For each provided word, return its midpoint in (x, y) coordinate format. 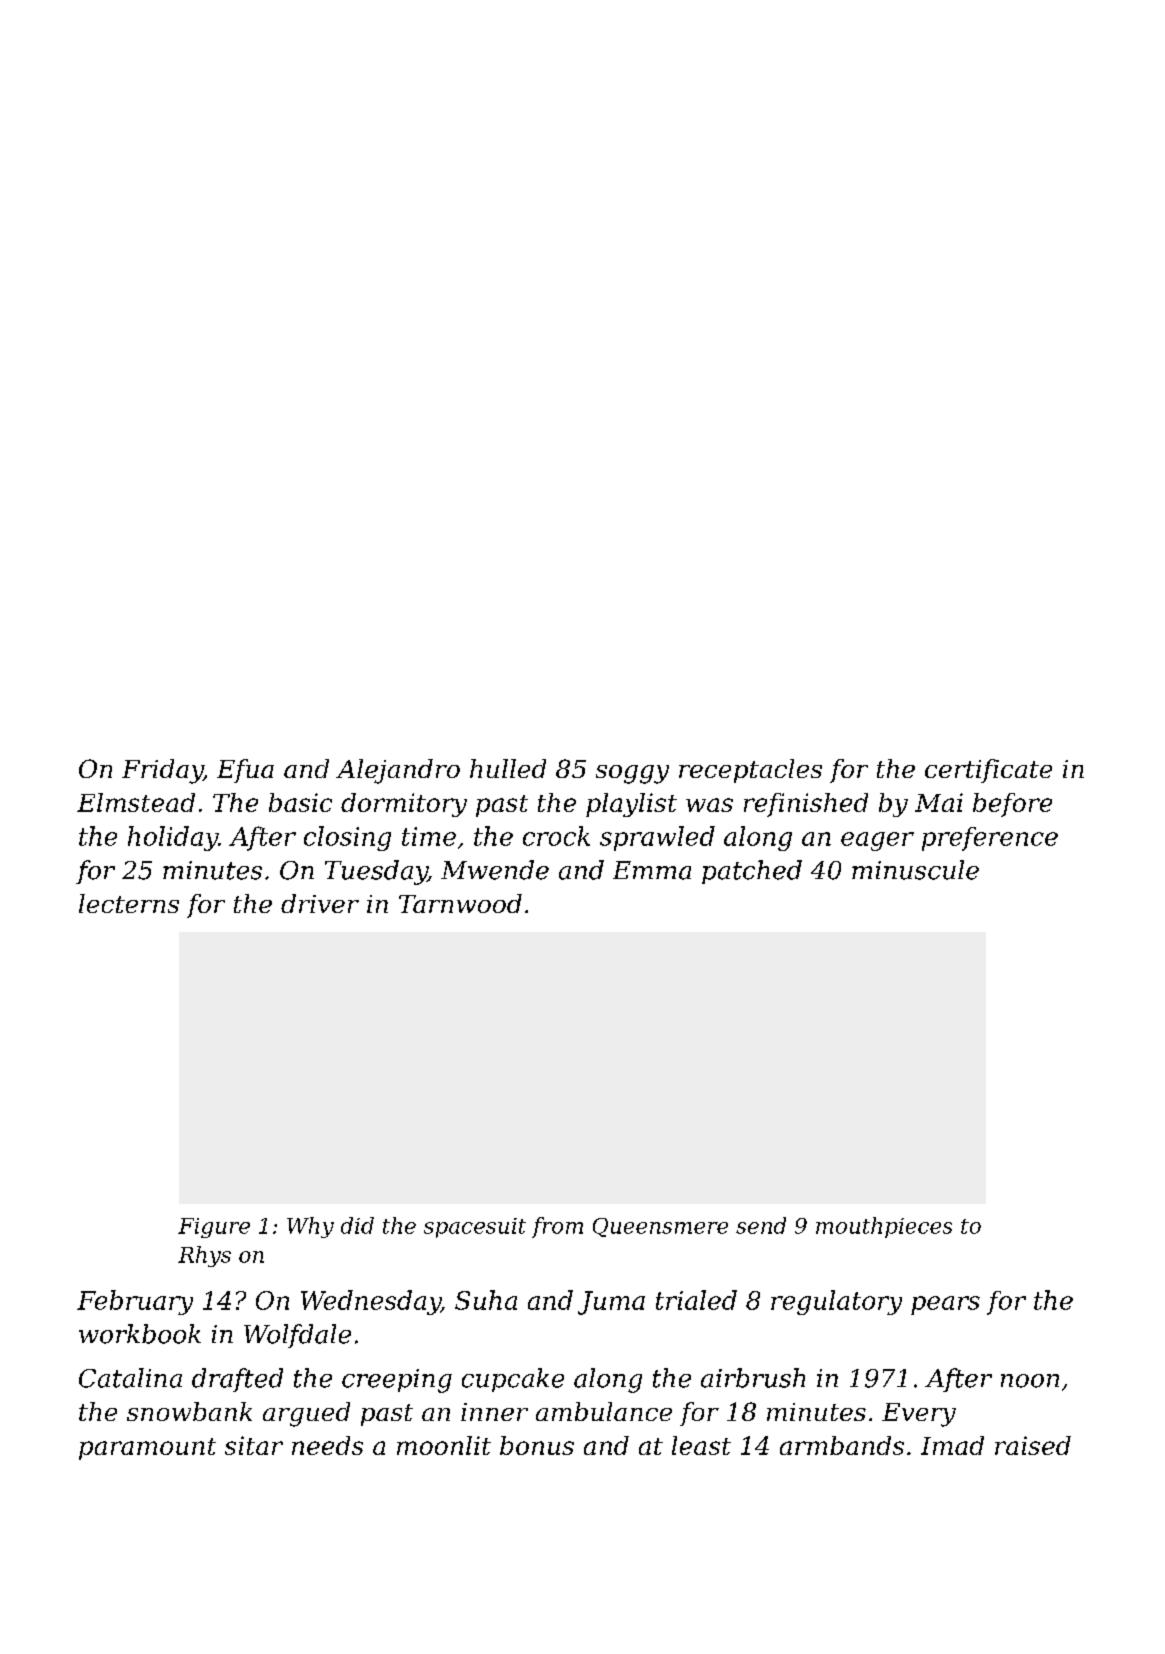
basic (300, 802)
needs (327, 1445)
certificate (988, 771)
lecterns (129, 903)
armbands (842, 1445)
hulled (508, 768)
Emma (652, 870)
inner (494, 1412)
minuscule (915, 870)
